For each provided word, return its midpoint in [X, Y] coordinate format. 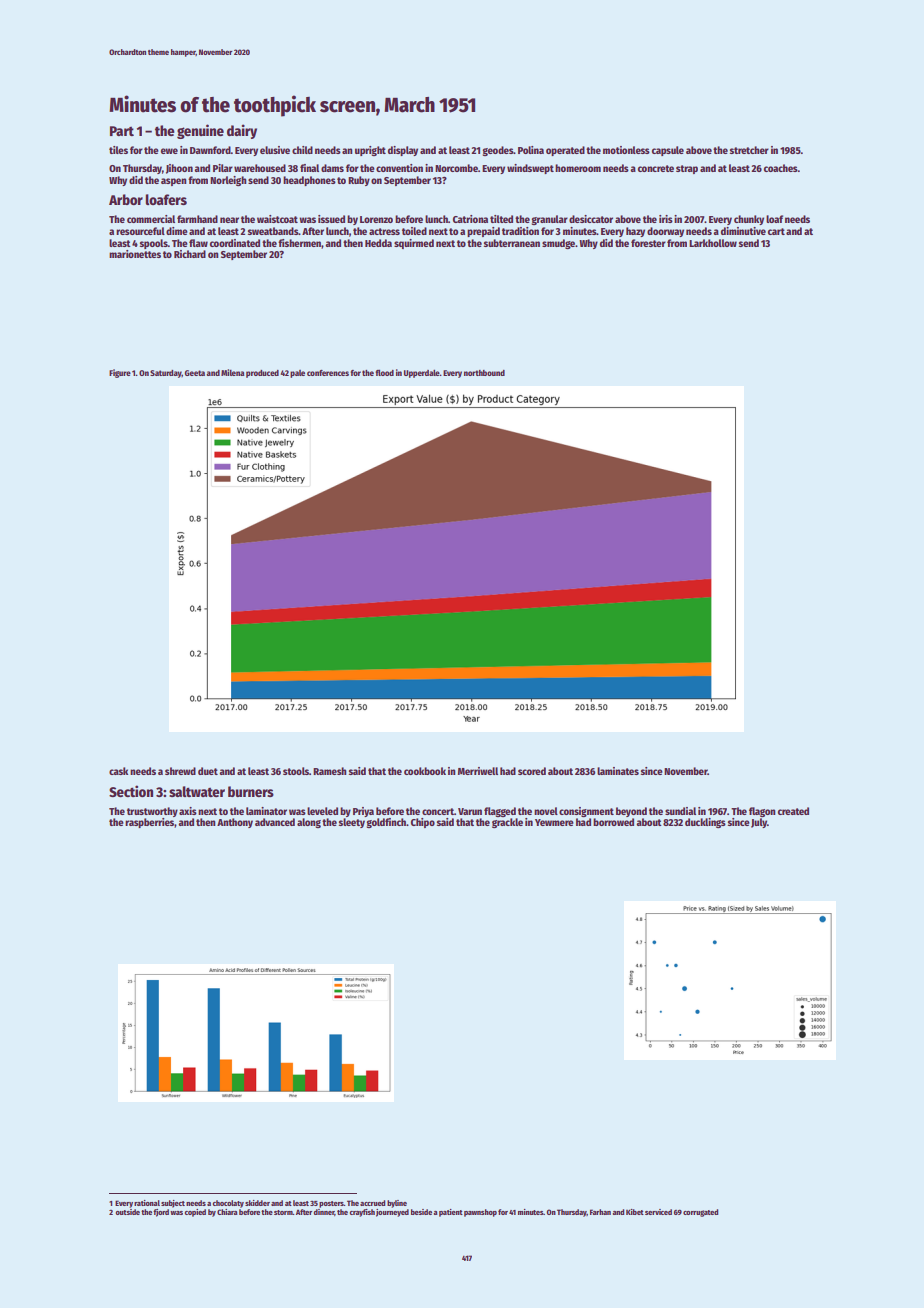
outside [128, 1212]
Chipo [423, 823]
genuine [200, 131]
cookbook [425, 771]
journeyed [392, 1213]
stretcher [749, 150]
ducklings [705, 823]
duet [208, 771]
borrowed [613, 822]
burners [251, 791]
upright [370, 151]
